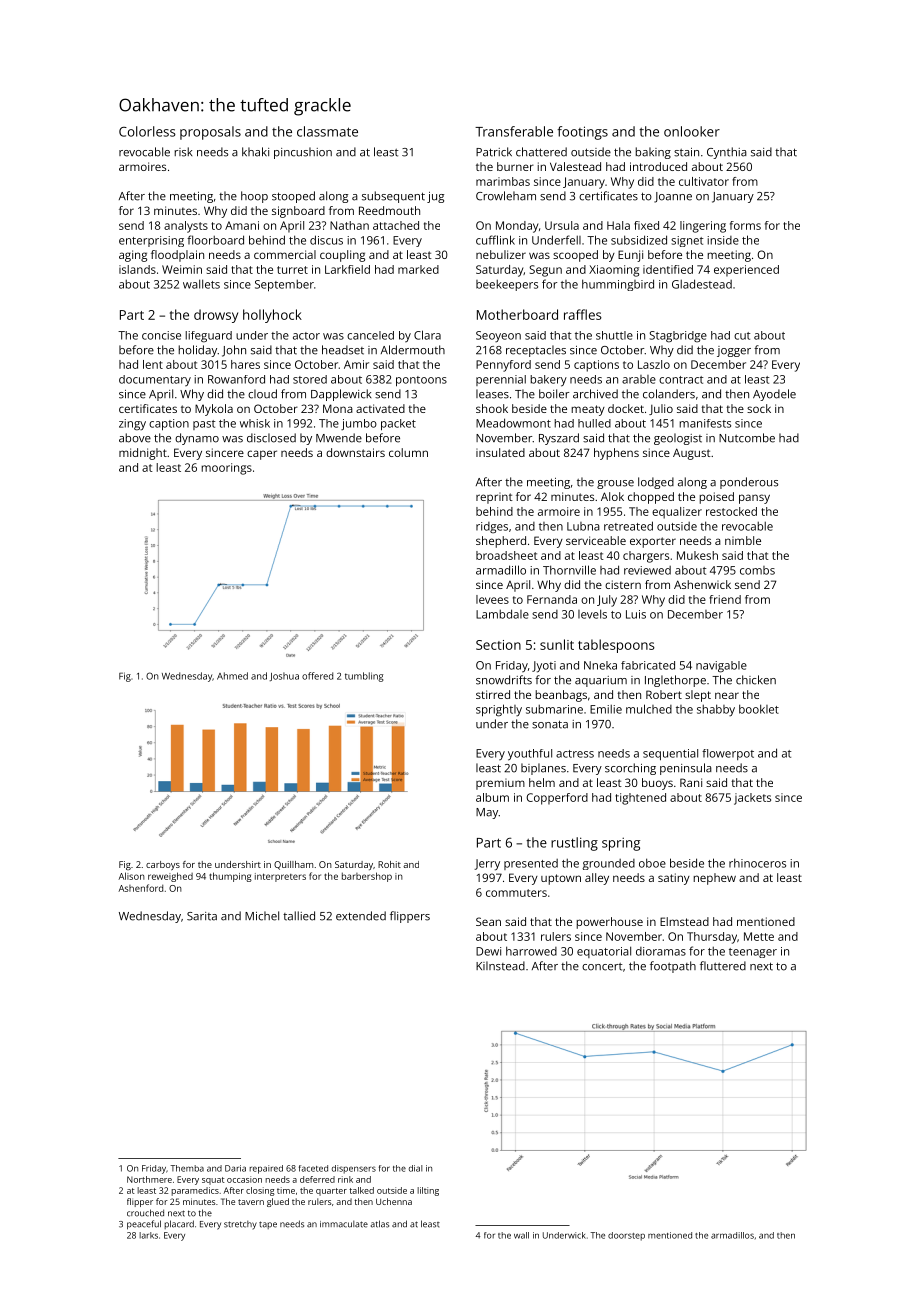 The width and height of the screenshot is (924, 1308). I want to click on nebulizer, so click(501, 254).
